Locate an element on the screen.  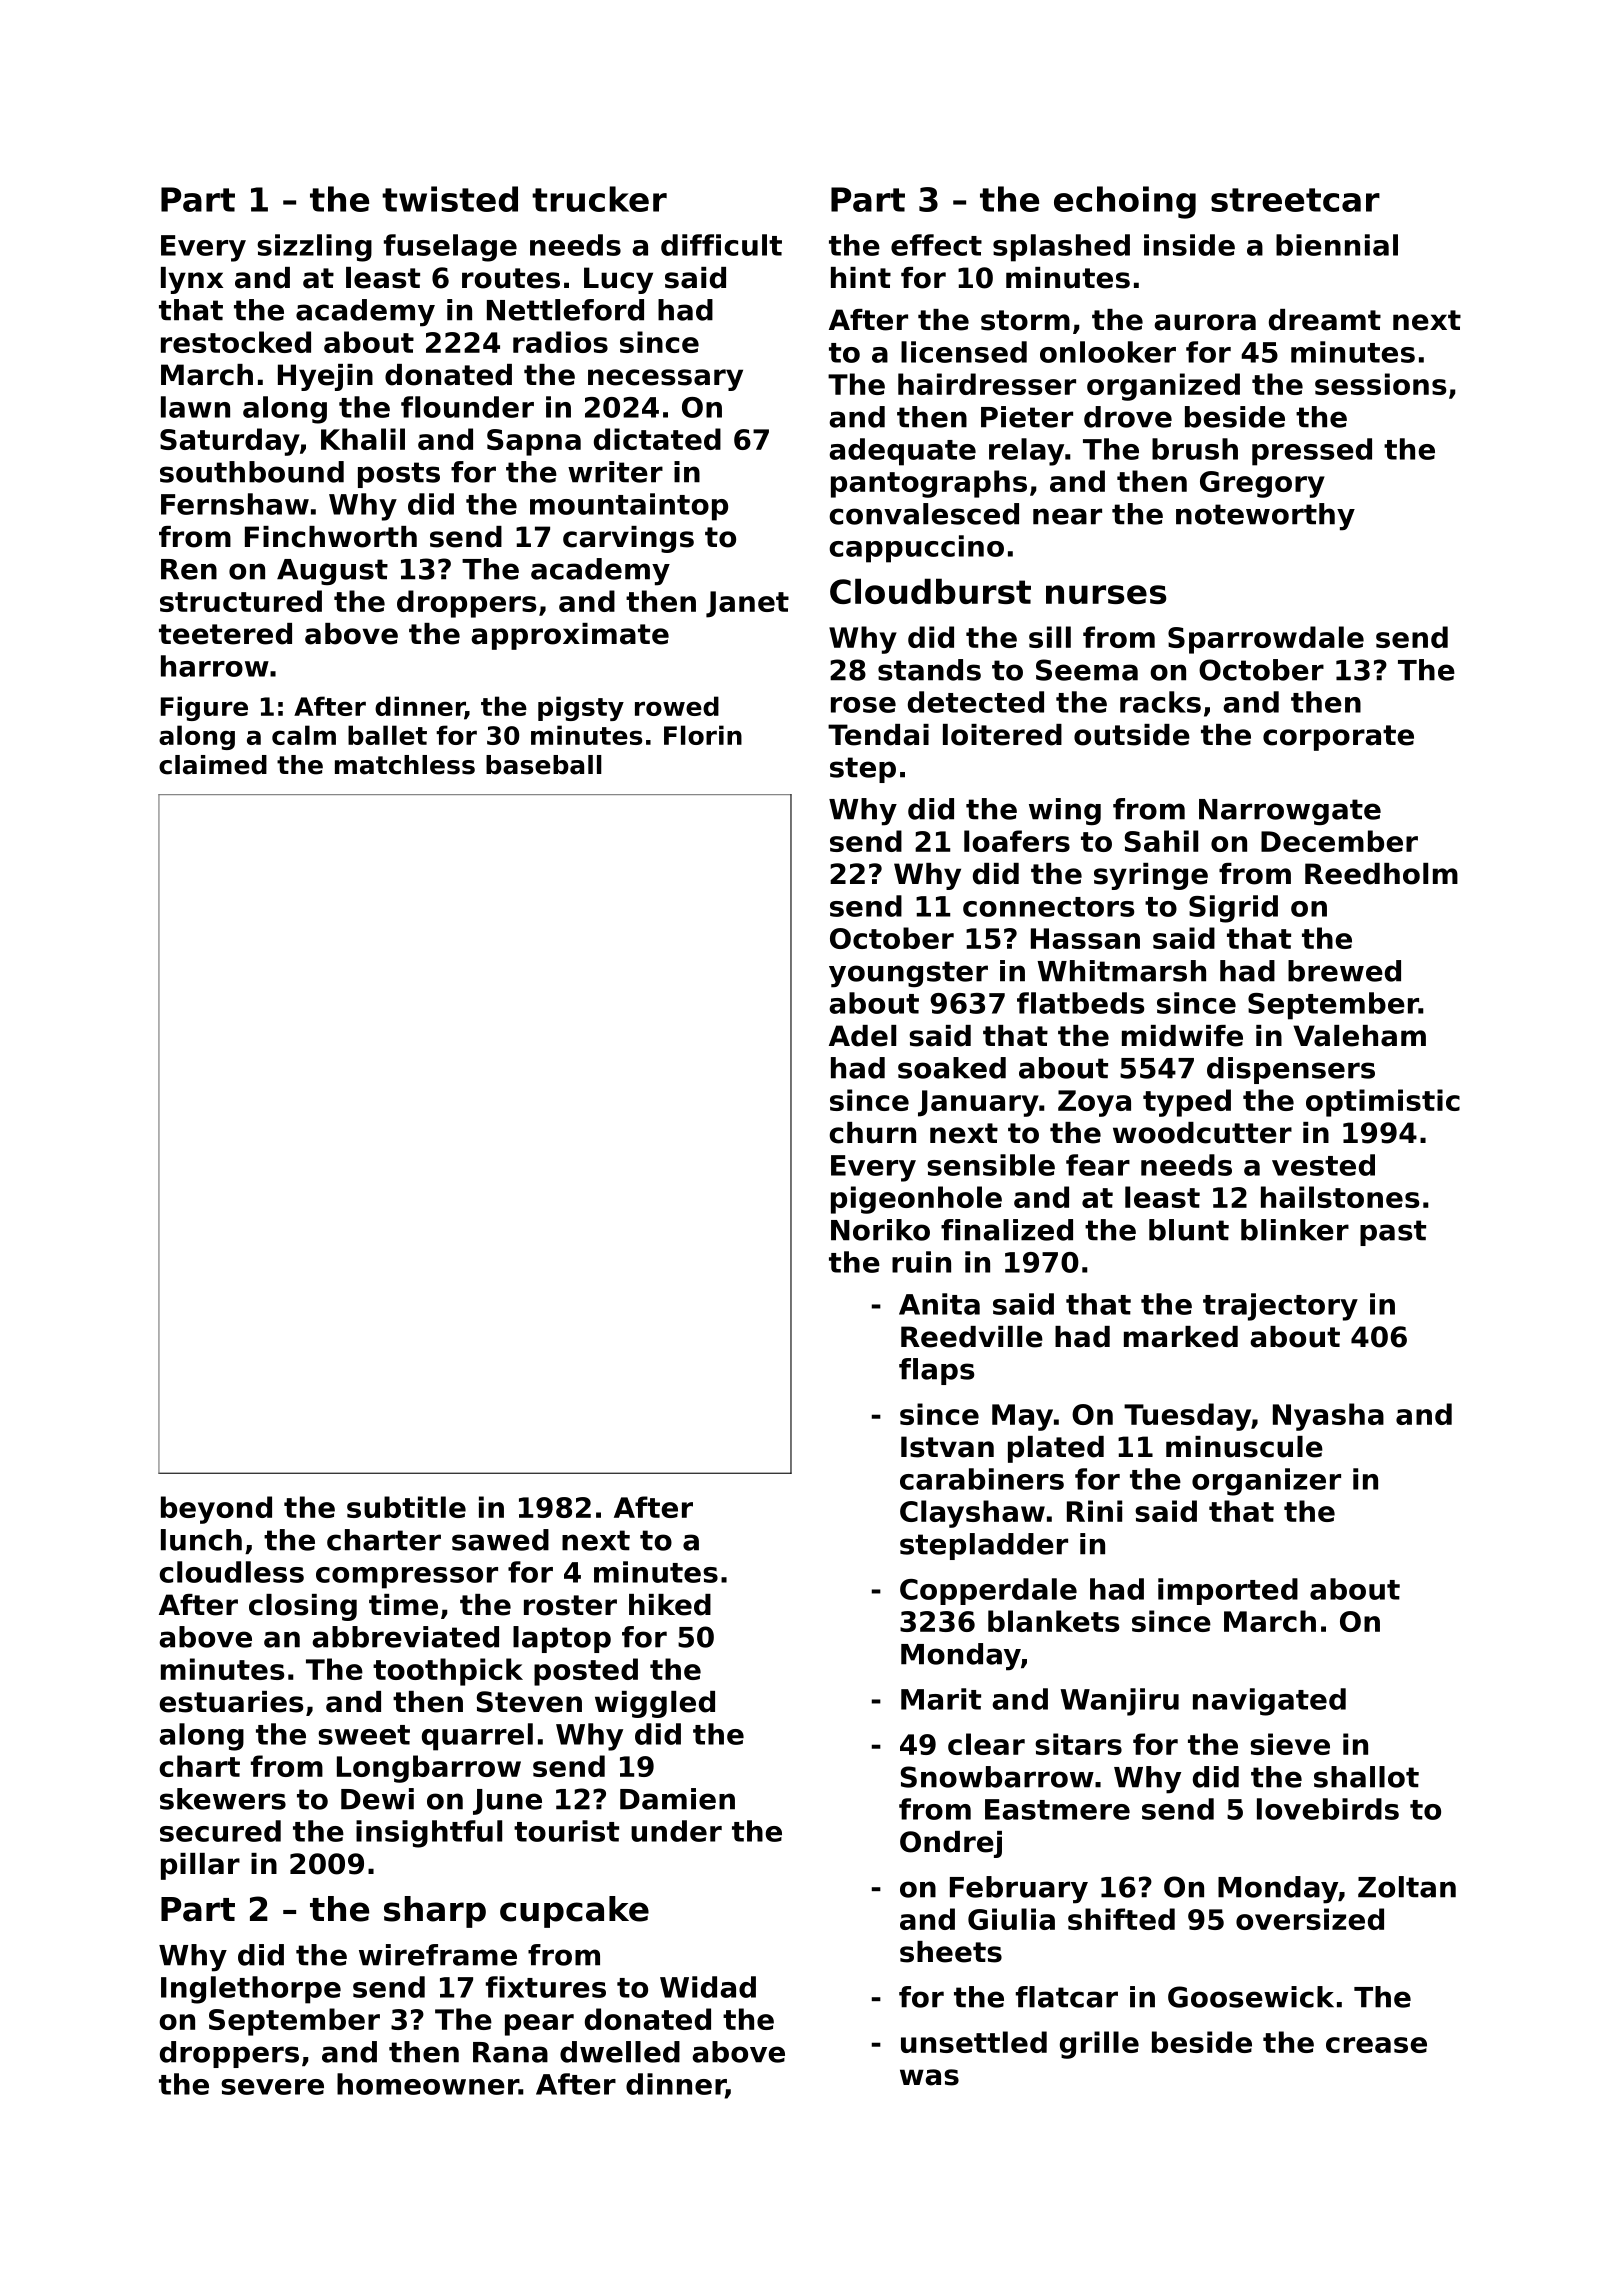
difficult is located at coordinates (721, 245).
